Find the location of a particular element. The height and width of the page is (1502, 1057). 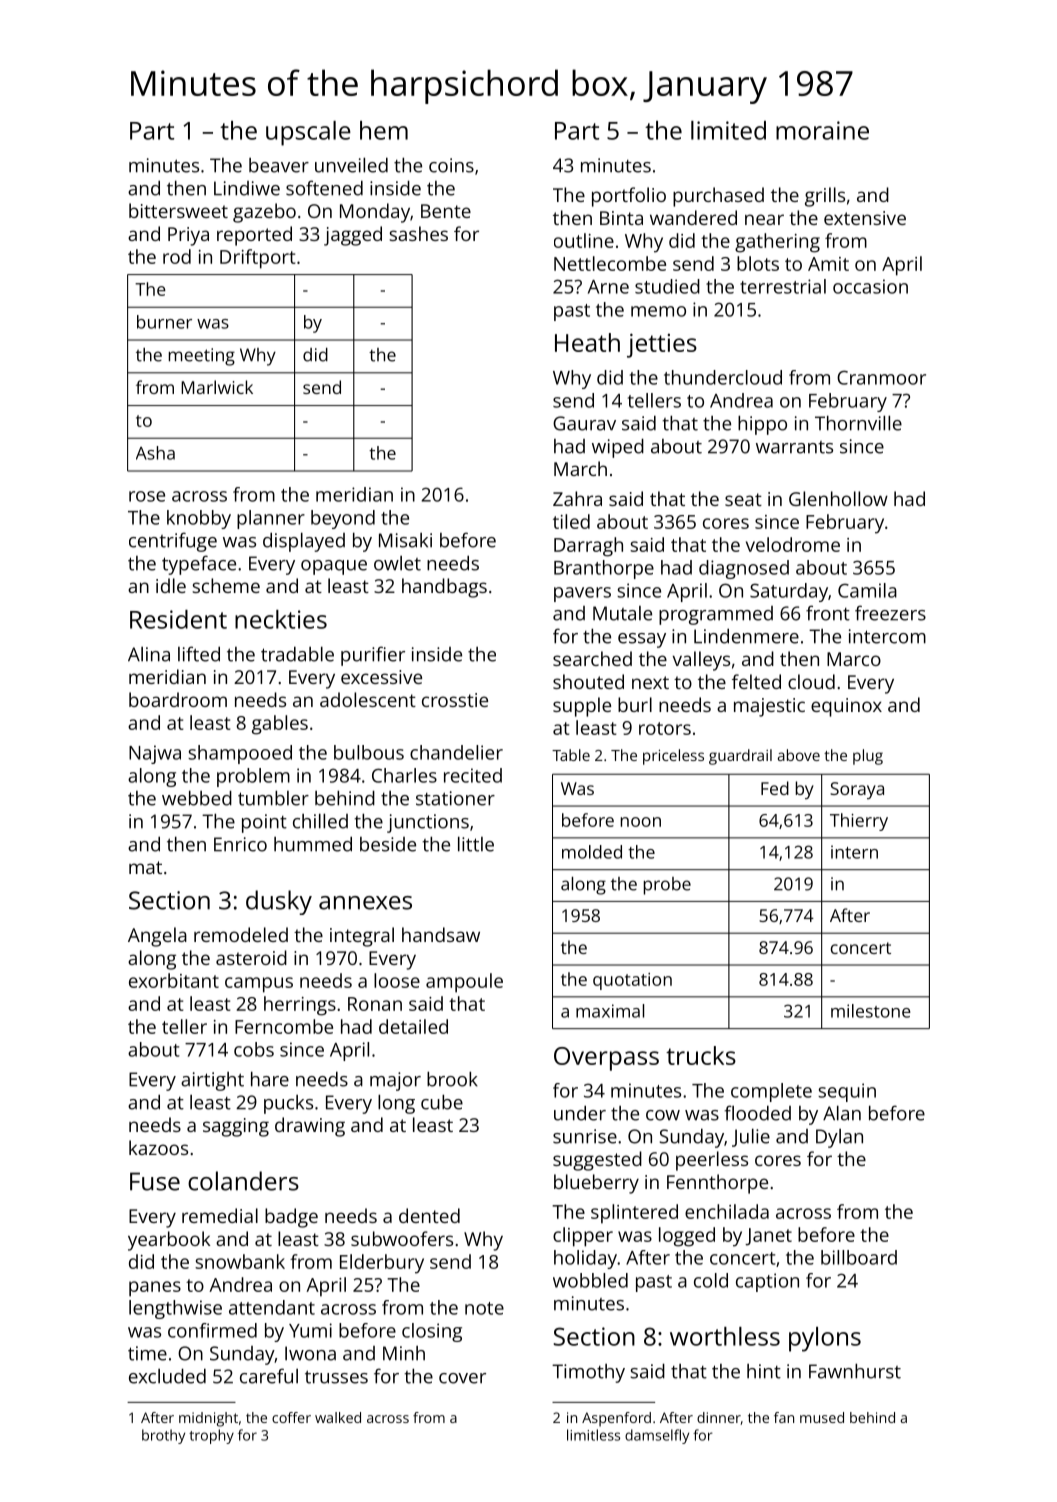

limited is located at coordinates (728, 130).
